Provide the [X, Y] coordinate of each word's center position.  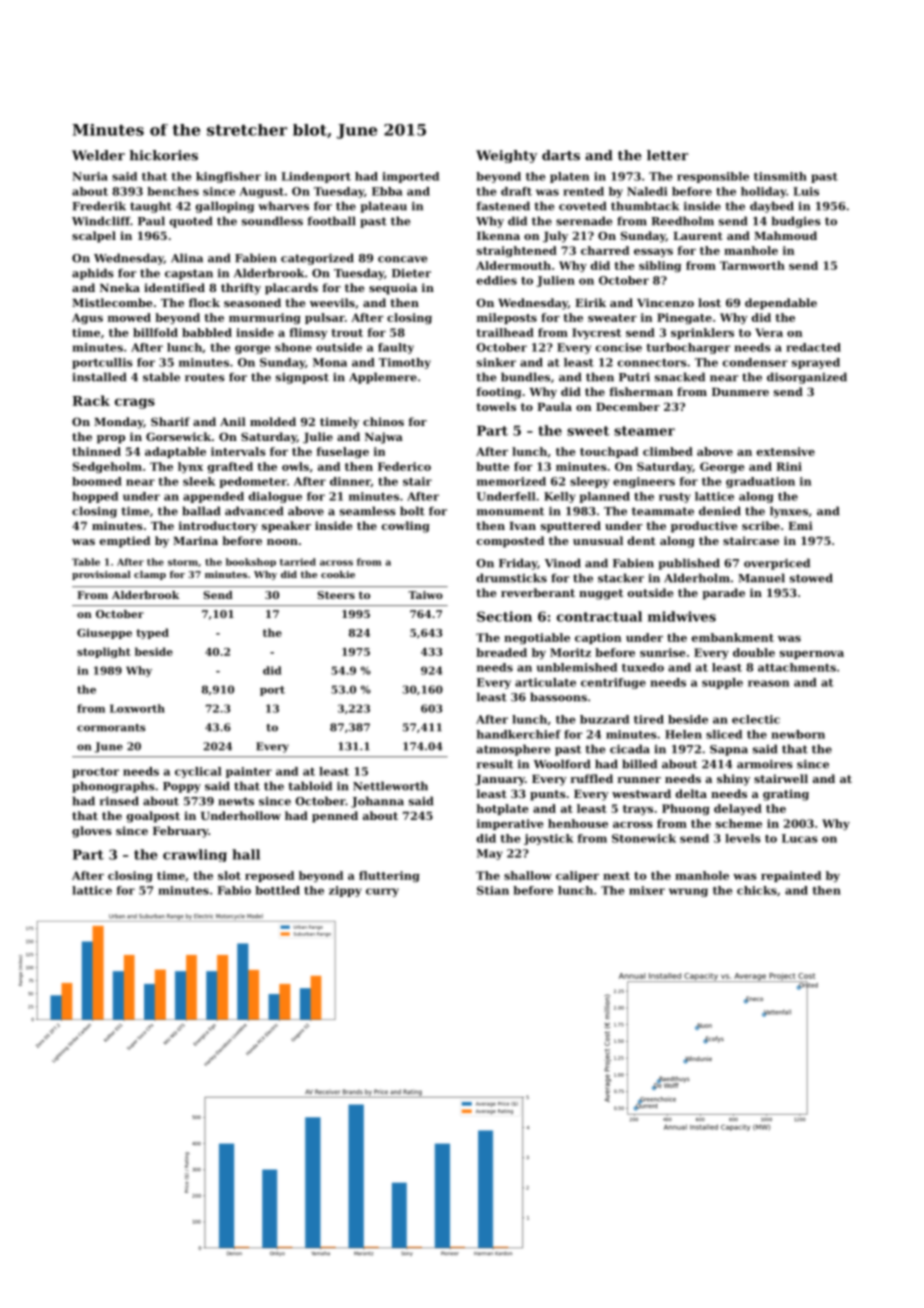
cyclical [198, 772]
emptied [125, 542]
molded [273, 421]
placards [291, 289]
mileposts [507, 318]
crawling [195, 855]
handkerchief [519, 734]
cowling [406, 527]
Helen [683, 734]
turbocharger [689, 348]
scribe [761, 525]
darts [561, 155]
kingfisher [228, 177]
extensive [786, 451]
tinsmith [780, 176]
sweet [588, 431]
